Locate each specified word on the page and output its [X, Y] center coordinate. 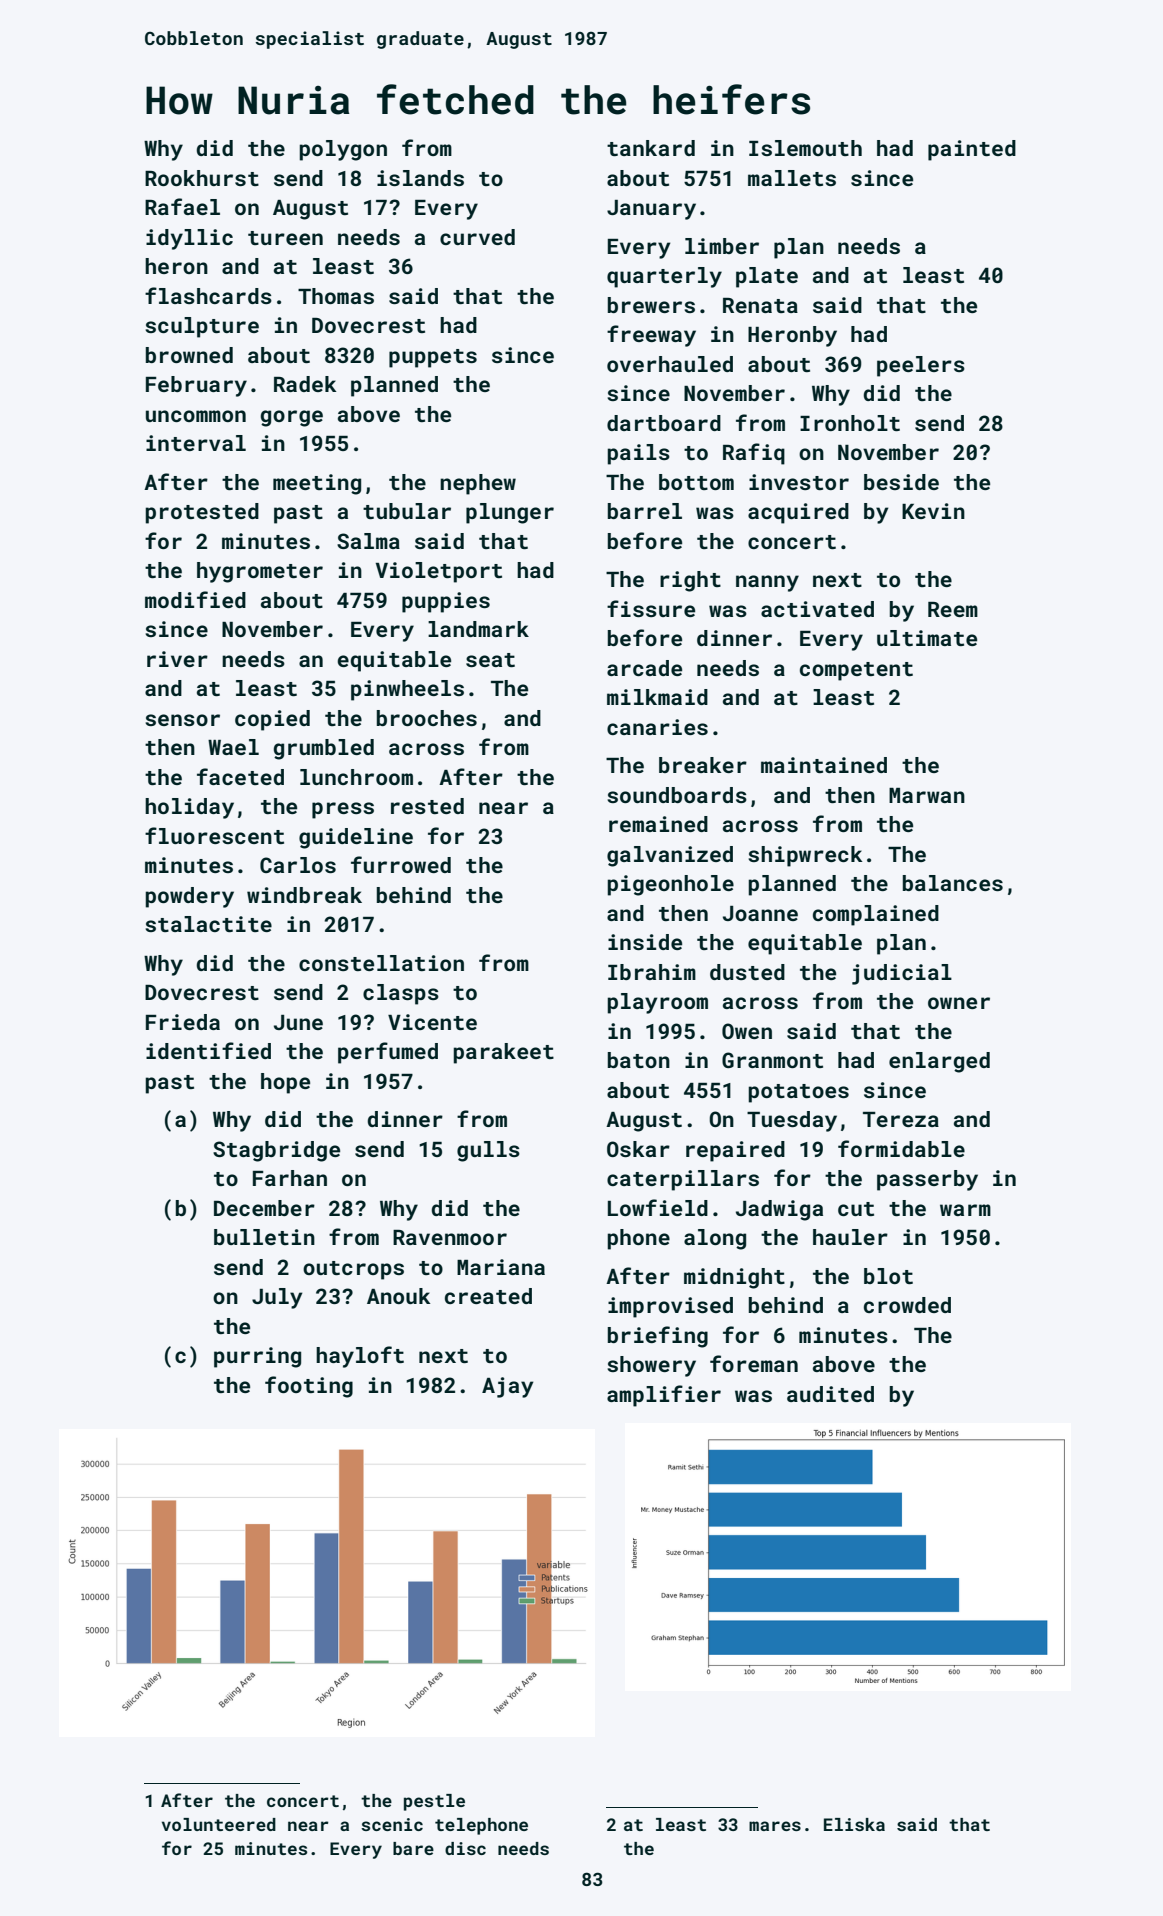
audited [830, 1394]
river [177, 659]
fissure [651, 608]
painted [972, 150]
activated [817, 609]
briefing [658, 1337]
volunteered [219, 1824]
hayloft [360, 1357]
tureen [285, 238]
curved [477, 237]
